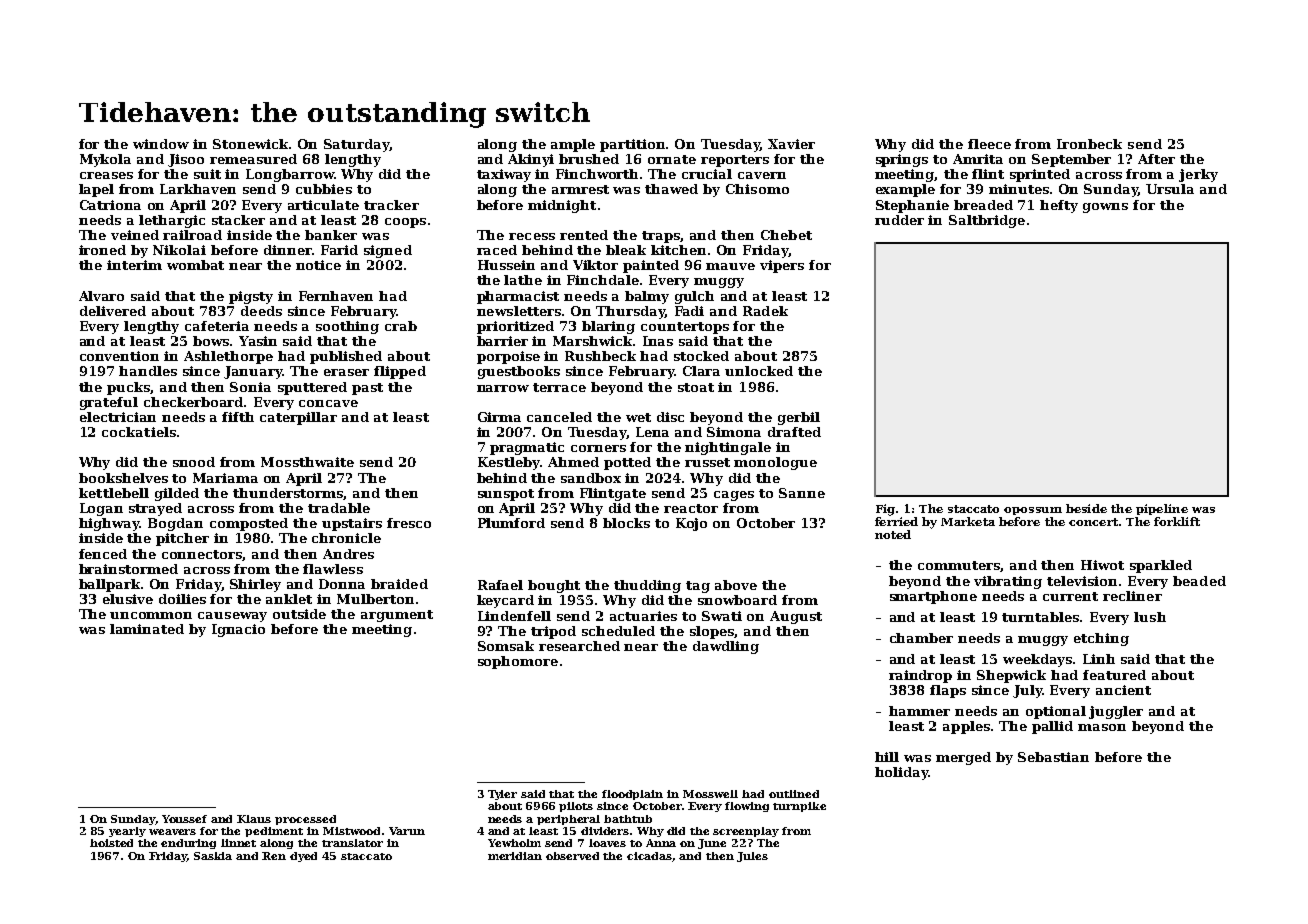 The height and width of the document is (924, 1308). Describe the element at coordinates (1053, 757) in the document. I see `Sebastian` at that location.
